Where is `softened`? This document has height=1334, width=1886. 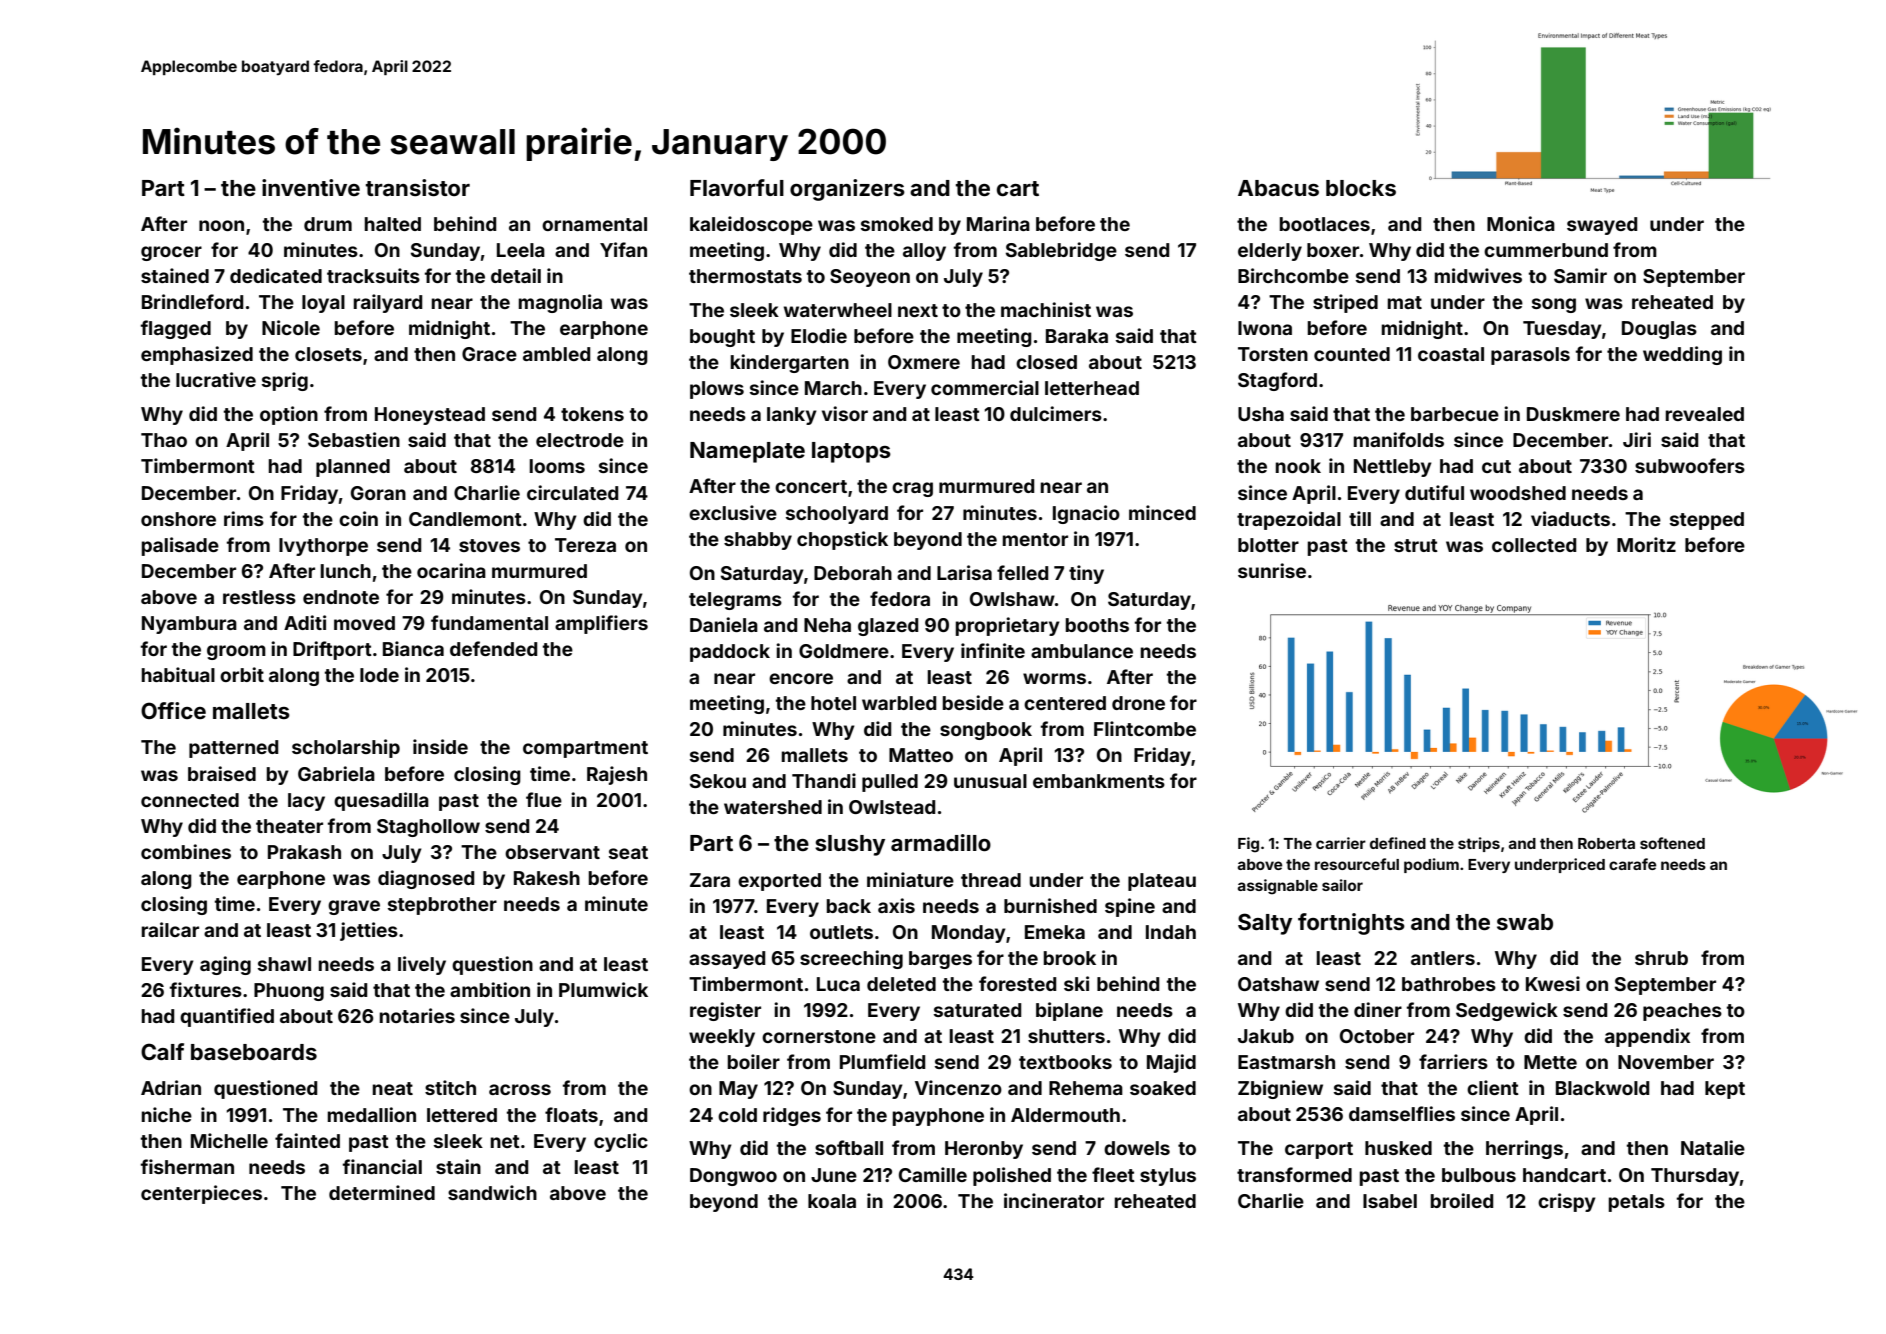
softened is located at coordinates (1672, 843).
